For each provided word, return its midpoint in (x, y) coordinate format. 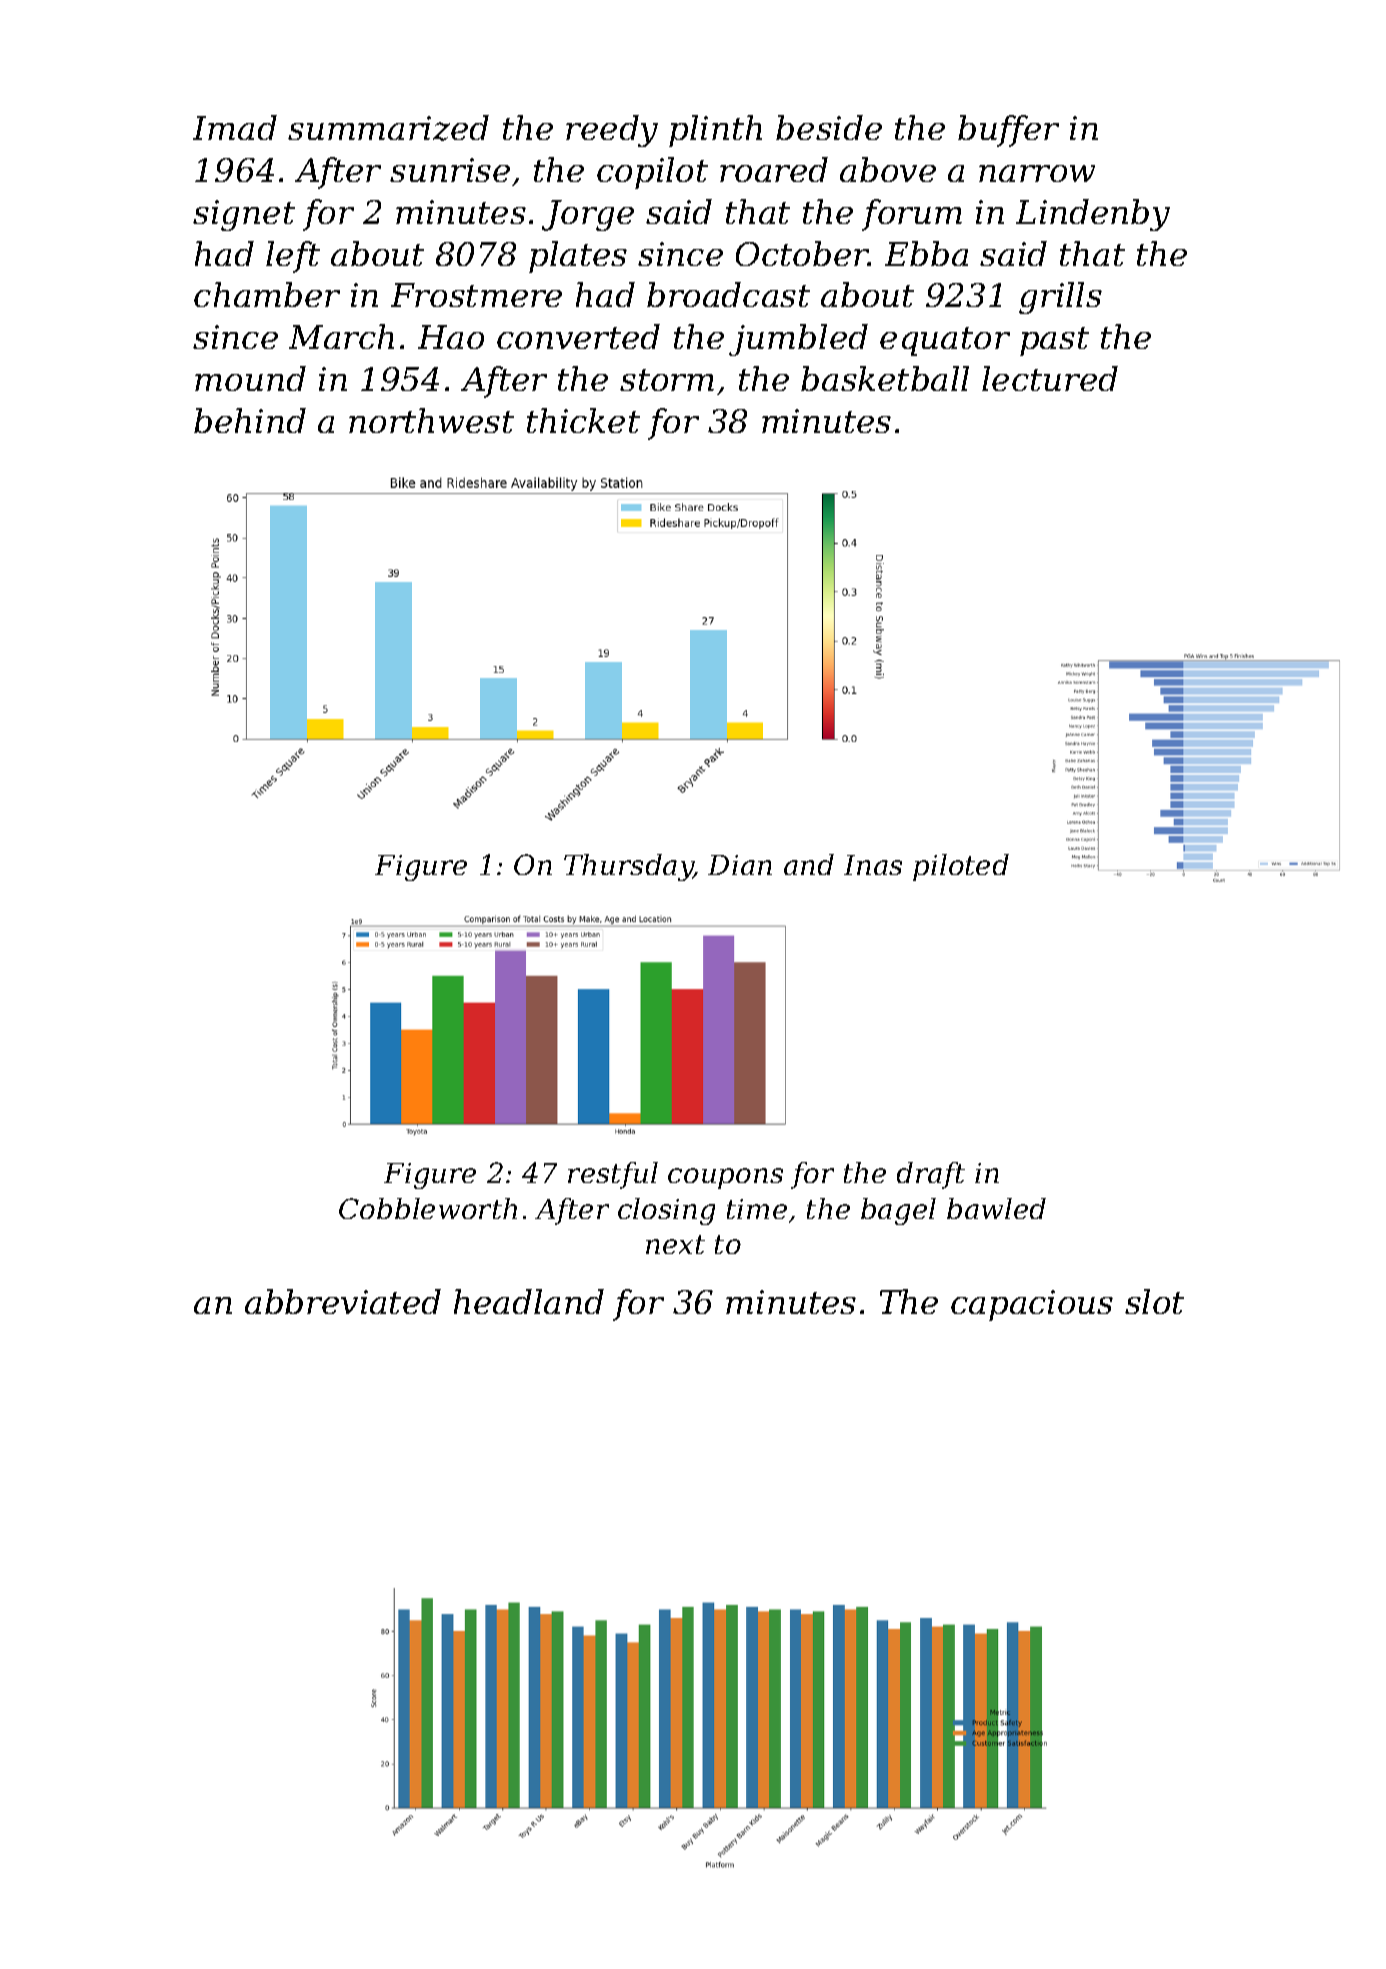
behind (250, 420)
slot (1154, 1301)
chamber (267, 294)
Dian (740, 865)
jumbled (798, 340)
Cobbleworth (428, 1208)
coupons (725, 1178)
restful (613, 1175)
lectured (1050, 378)
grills (1060, 298)
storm (667, 380)
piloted (961, 867)
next (675, 1244)
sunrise (450, 170)
